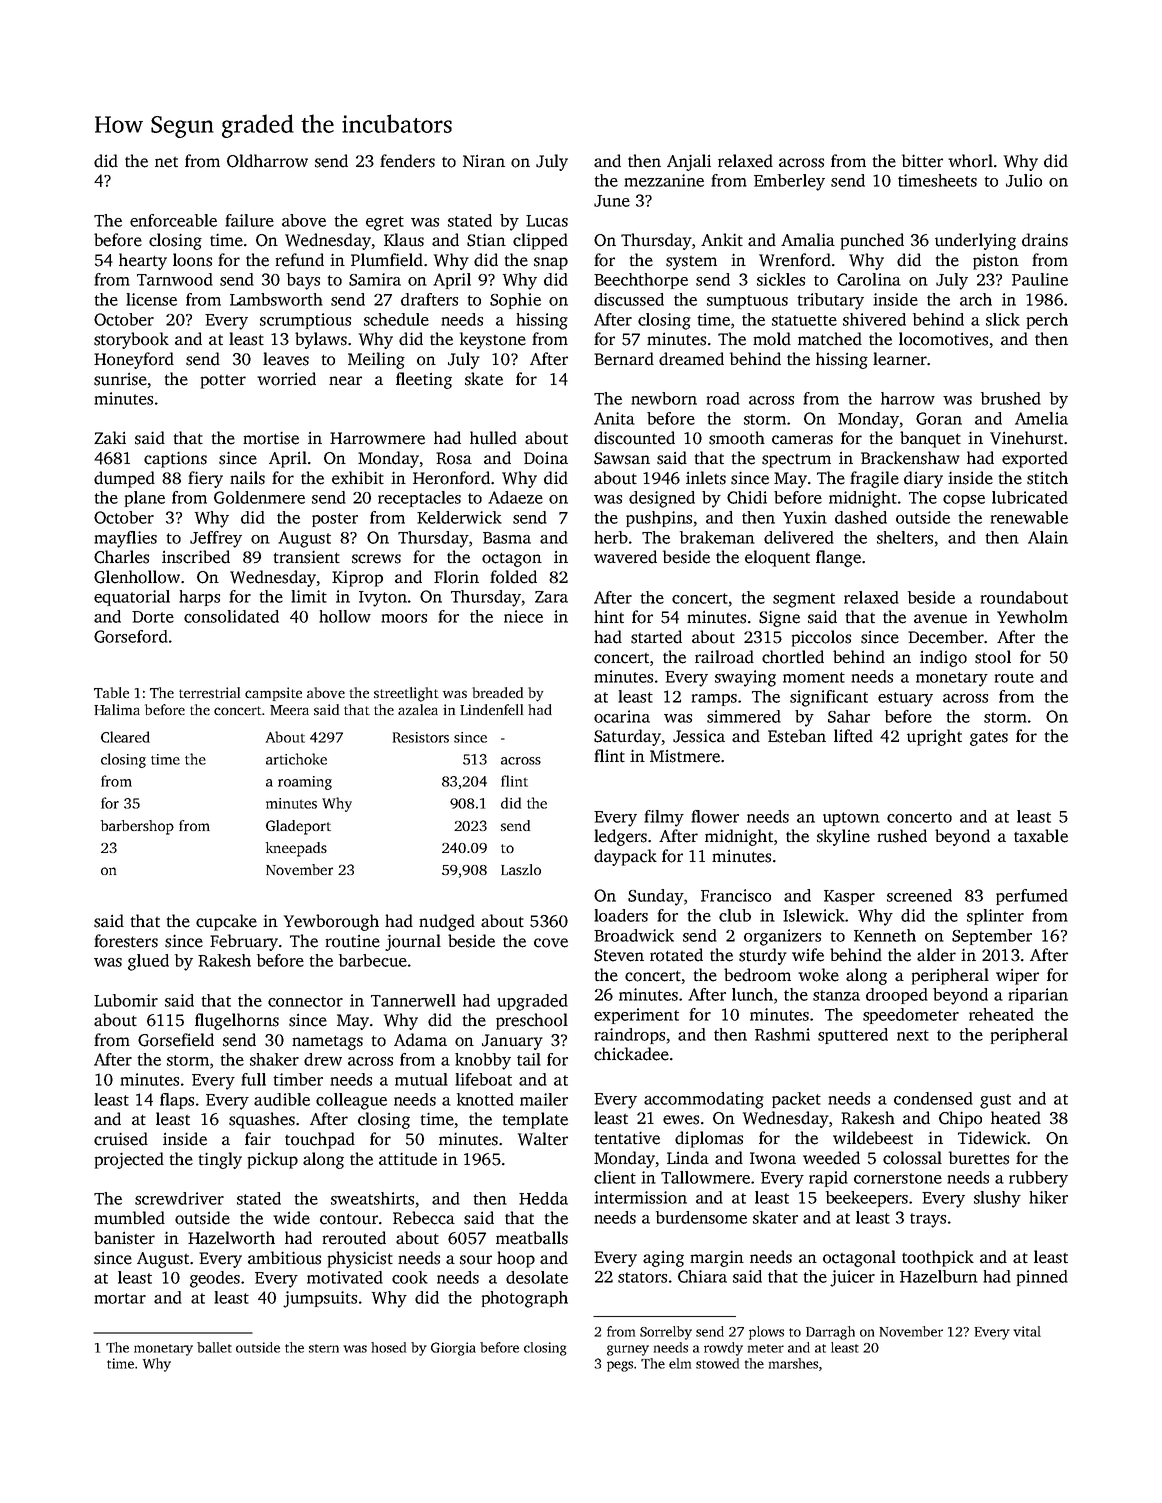 Image resolution: width=1162 pixels, height=1503 pixels. What do you see at coordinates (689, 162) in the image?
I see `Anjali` at bounding box center [689, 162].
